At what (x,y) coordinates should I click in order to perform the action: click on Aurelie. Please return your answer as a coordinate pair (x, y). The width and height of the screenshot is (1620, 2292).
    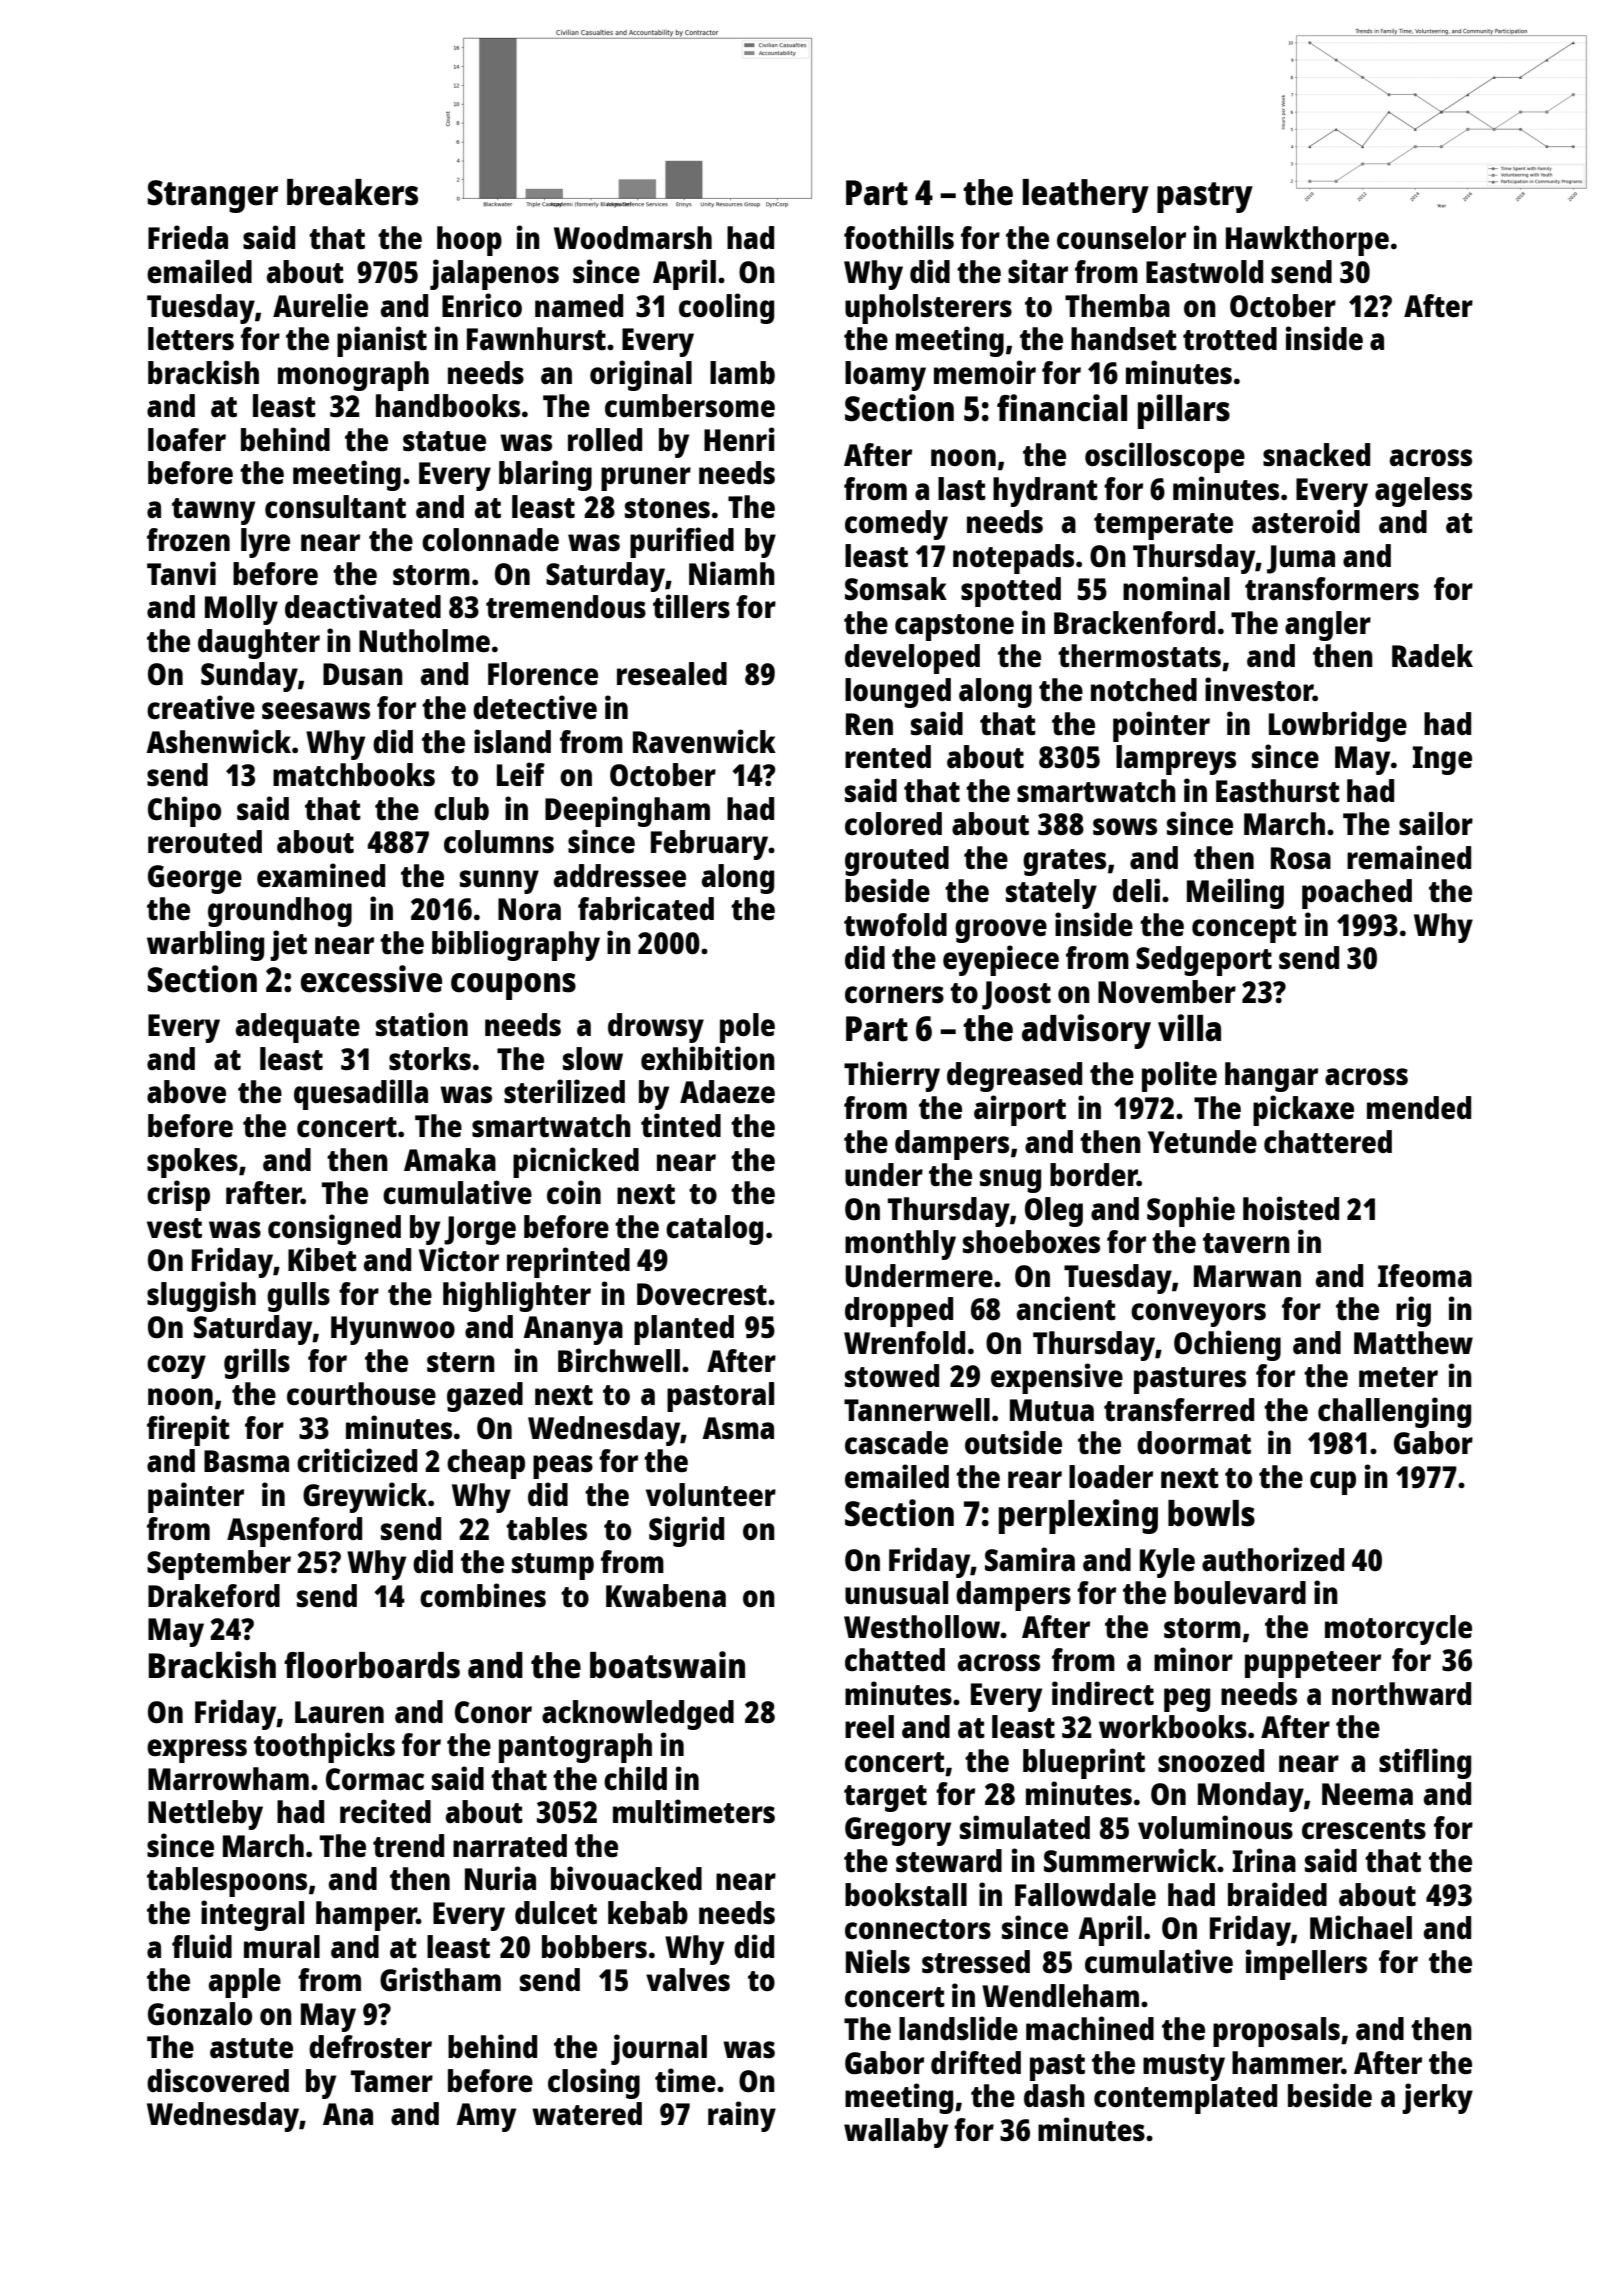
    Looking at the image, I should click on (320, 305).
